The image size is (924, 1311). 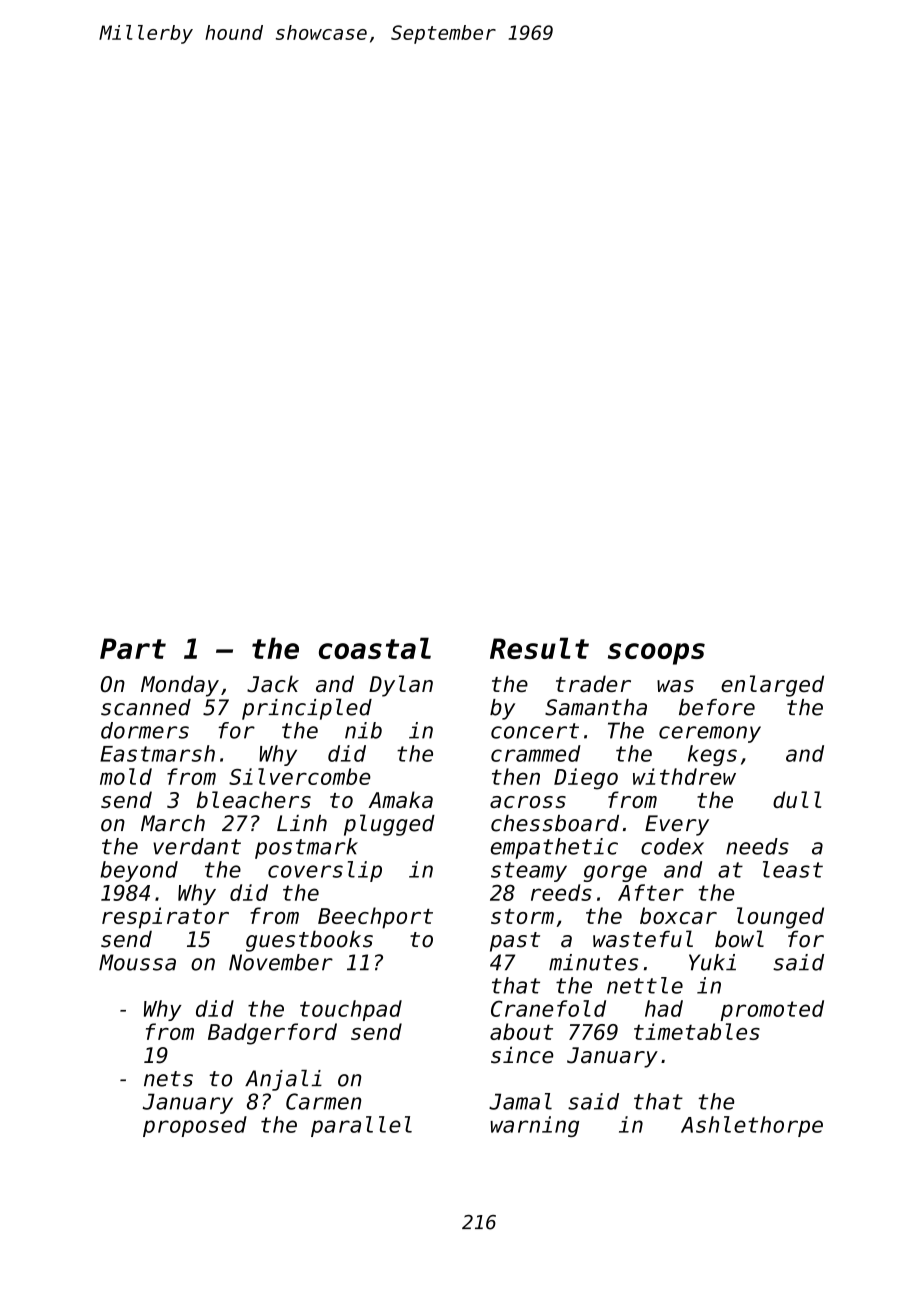 I want to click on enlarged, so click(x=772, y=686).
